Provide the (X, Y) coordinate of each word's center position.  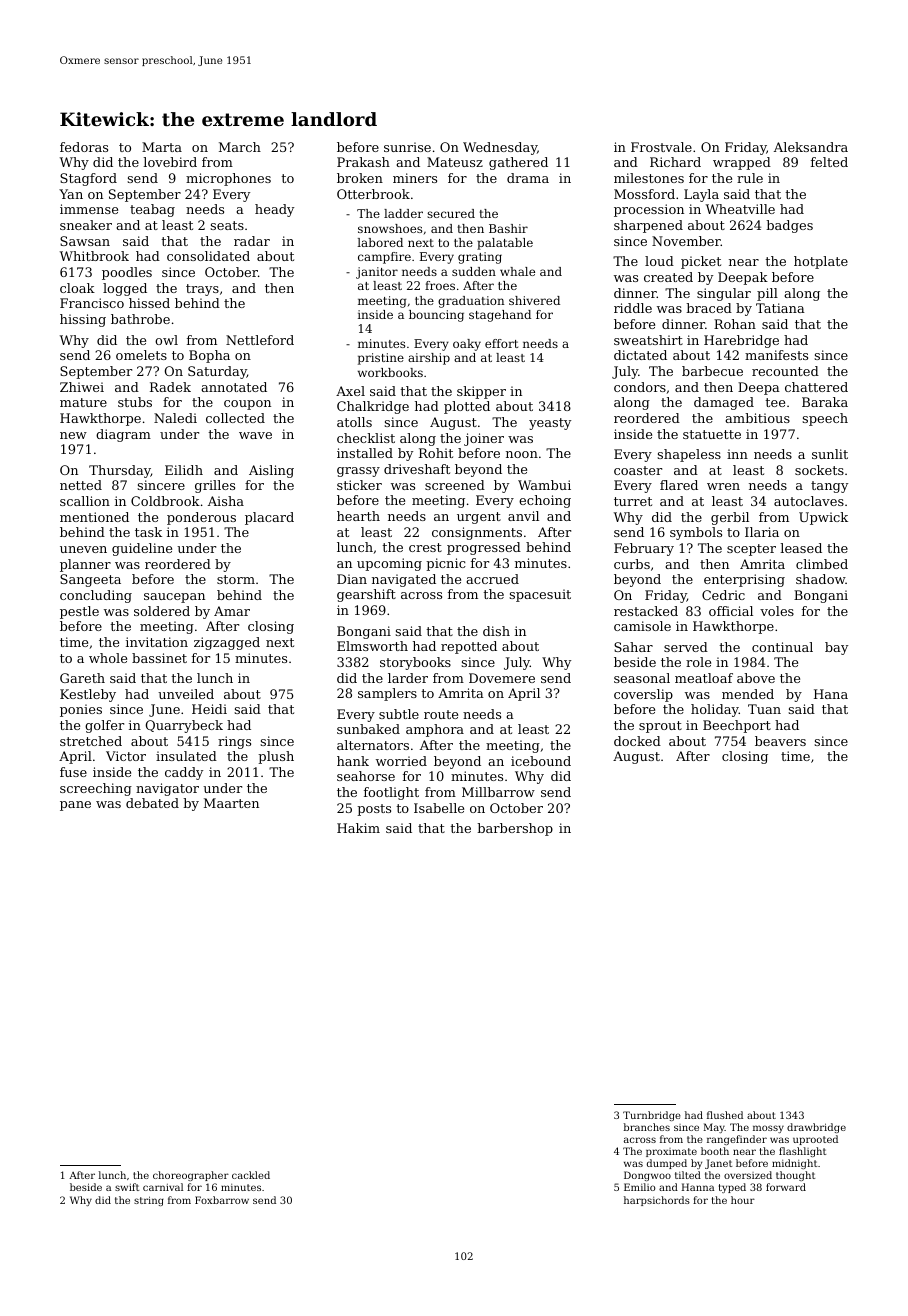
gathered (518, 163)
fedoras (84, 147)
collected (235, 418)
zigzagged (227, 643)
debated (152, 803)
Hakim (358, 828)
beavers (780, 741)
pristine (381, 359)
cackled (251, 1175)
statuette (712, 434)
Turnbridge (652, 1116)
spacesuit (540, 595)
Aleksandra (811, 147)
